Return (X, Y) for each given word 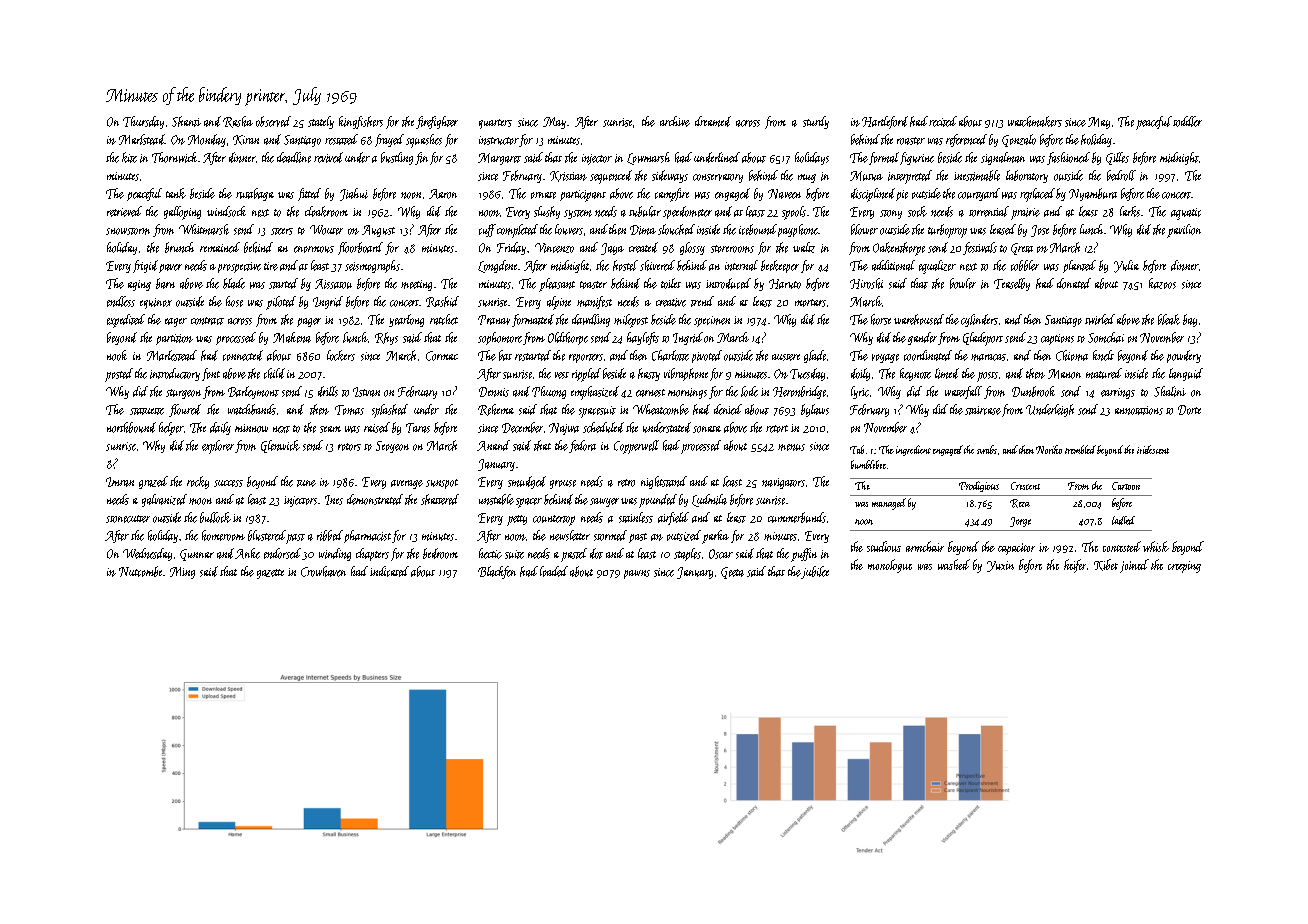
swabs (987, 449)
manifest (594, 302)
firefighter (437, 122)
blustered (267, 535)
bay (1190, 320)
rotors (349, 447)
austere (786, 357)
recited (943, 121)
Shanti (186, 121)
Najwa (564, 429)
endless (121, 301)
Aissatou (333, 284)
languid (1186, 374)
